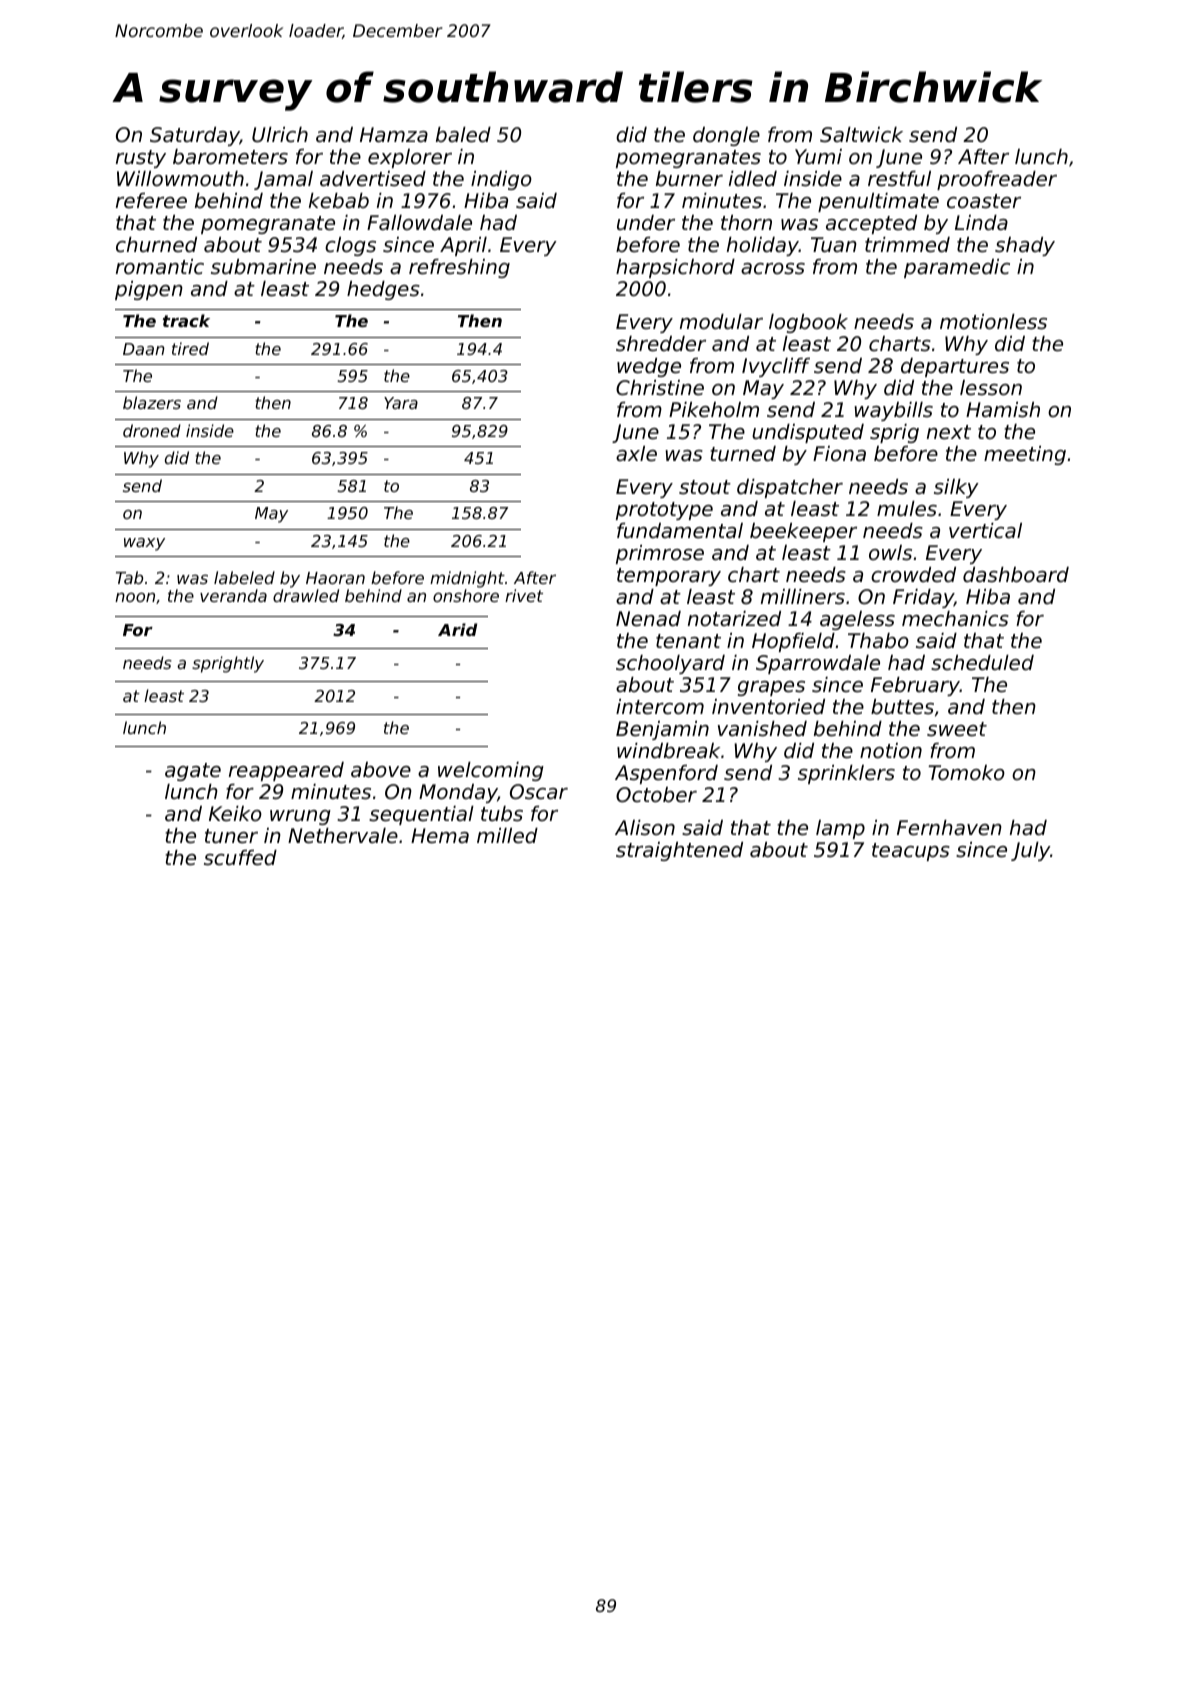 The height and width of the screenshot is (1685, 1191). Describe the element at coordinates (193, 772) in the screenshot. I see `agate` at that location.
